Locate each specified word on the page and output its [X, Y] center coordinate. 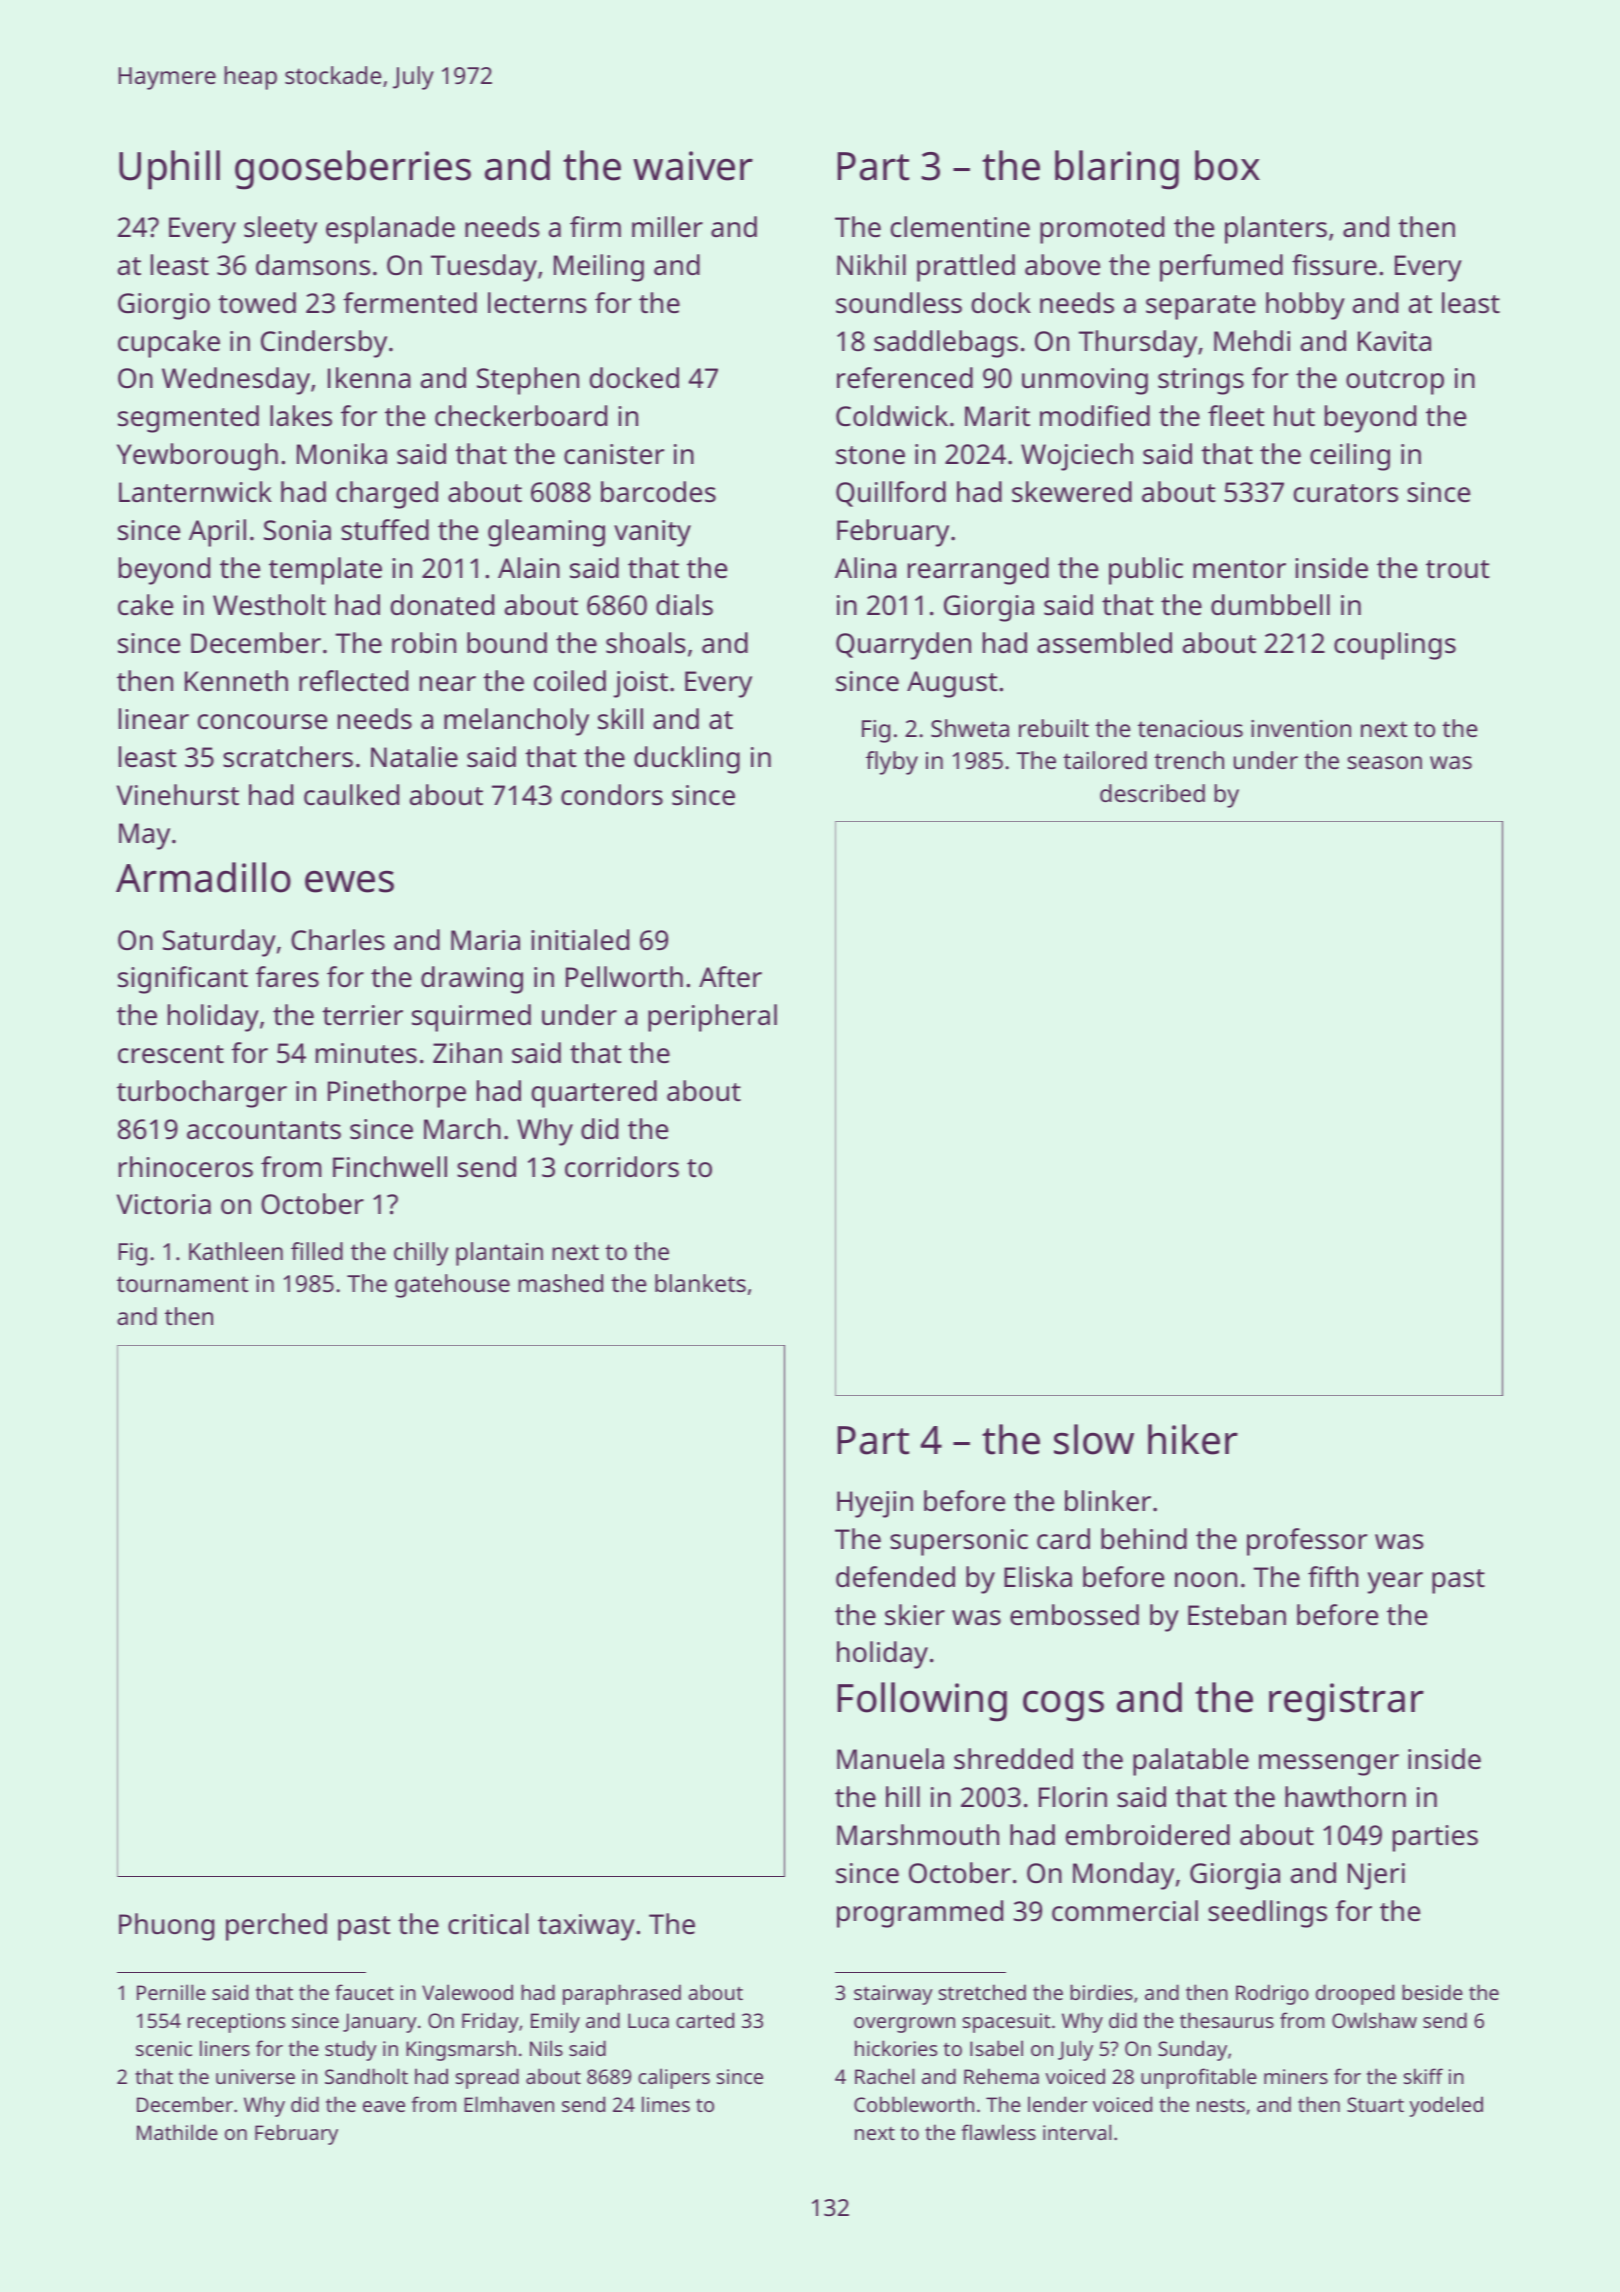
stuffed [385, 530]
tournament [182, 1284]
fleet [1236, 416]
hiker [1193, 1439]
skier [915, 1615]
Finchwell [390, 1167]
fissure [1334, 265]
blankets [700, 1283]
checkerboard [521, 416]
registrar [1346, 1702]
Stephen [528, 381]
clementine [960, 227]
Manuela [890, 1759]
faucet [364, 1992]
